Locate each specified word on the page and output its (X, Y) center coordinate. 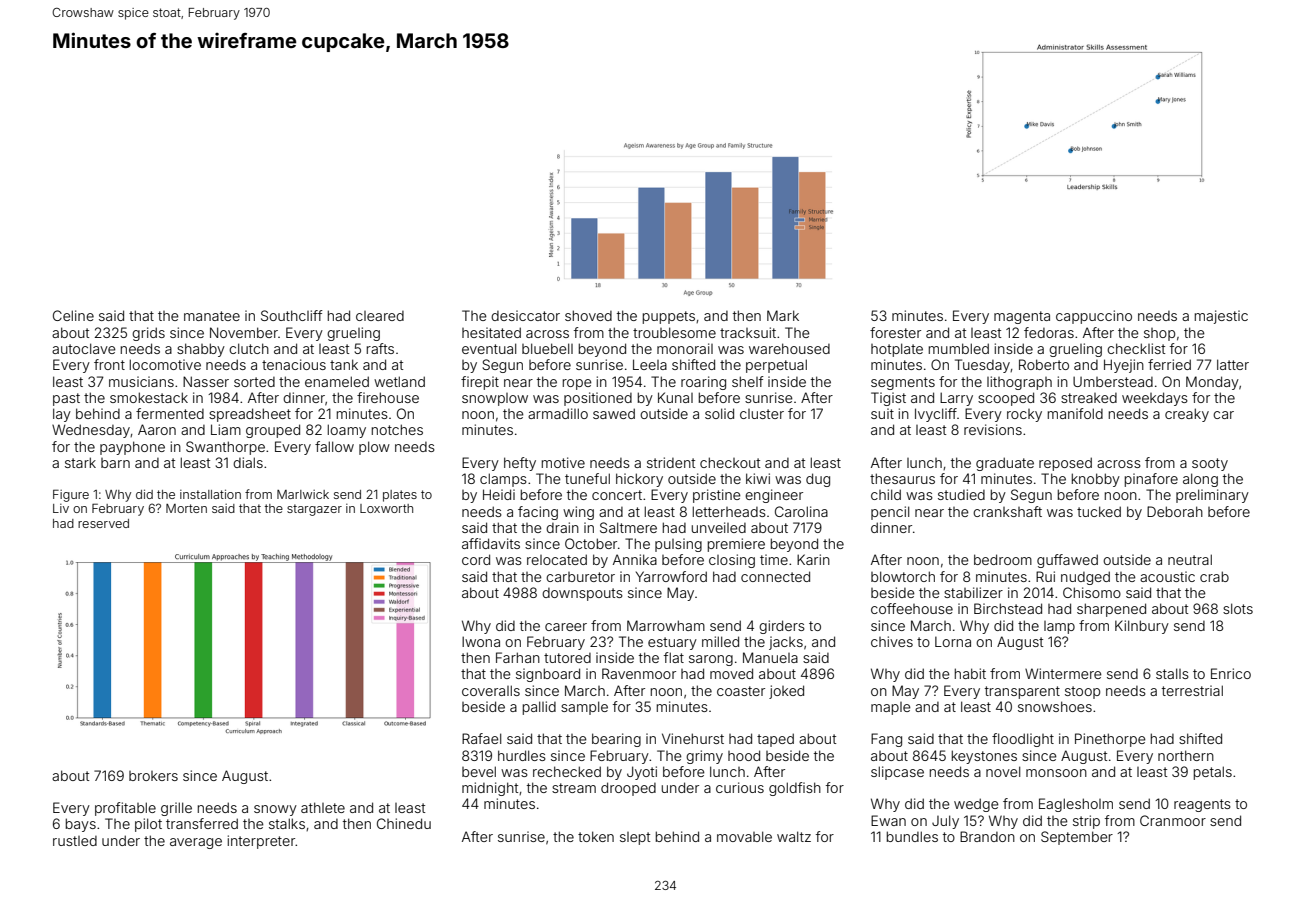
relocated (557, 559)
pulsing (678, 545)
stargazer (314, 510)
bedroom (1003, 559)
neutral (1190, 559)
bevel (479, 771)
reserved (103, 523)
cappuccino (1094, 317)
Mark (783, 315)
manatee (212, 316)
